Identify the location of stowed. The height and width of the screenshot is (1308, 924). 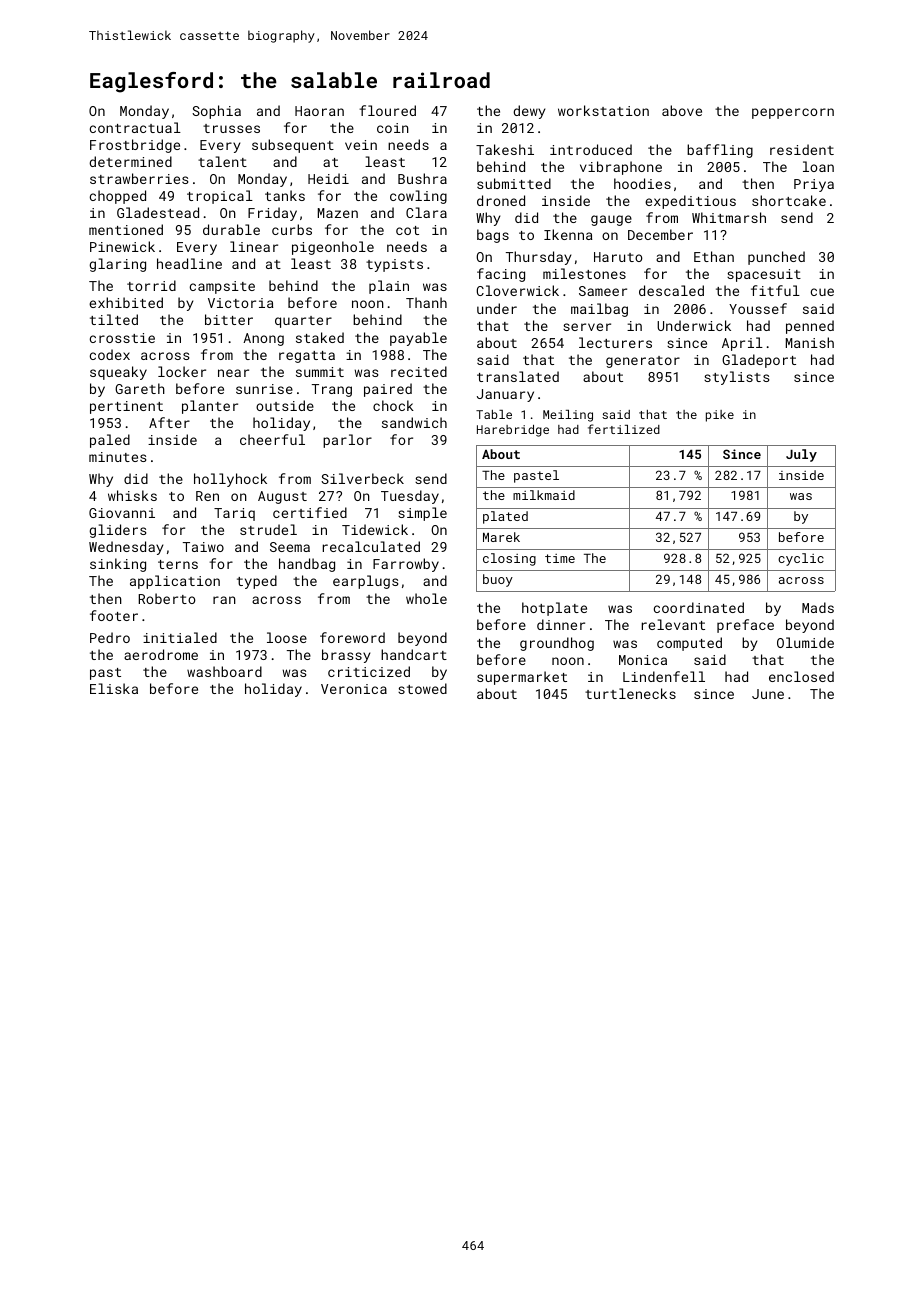
(422, 688).
